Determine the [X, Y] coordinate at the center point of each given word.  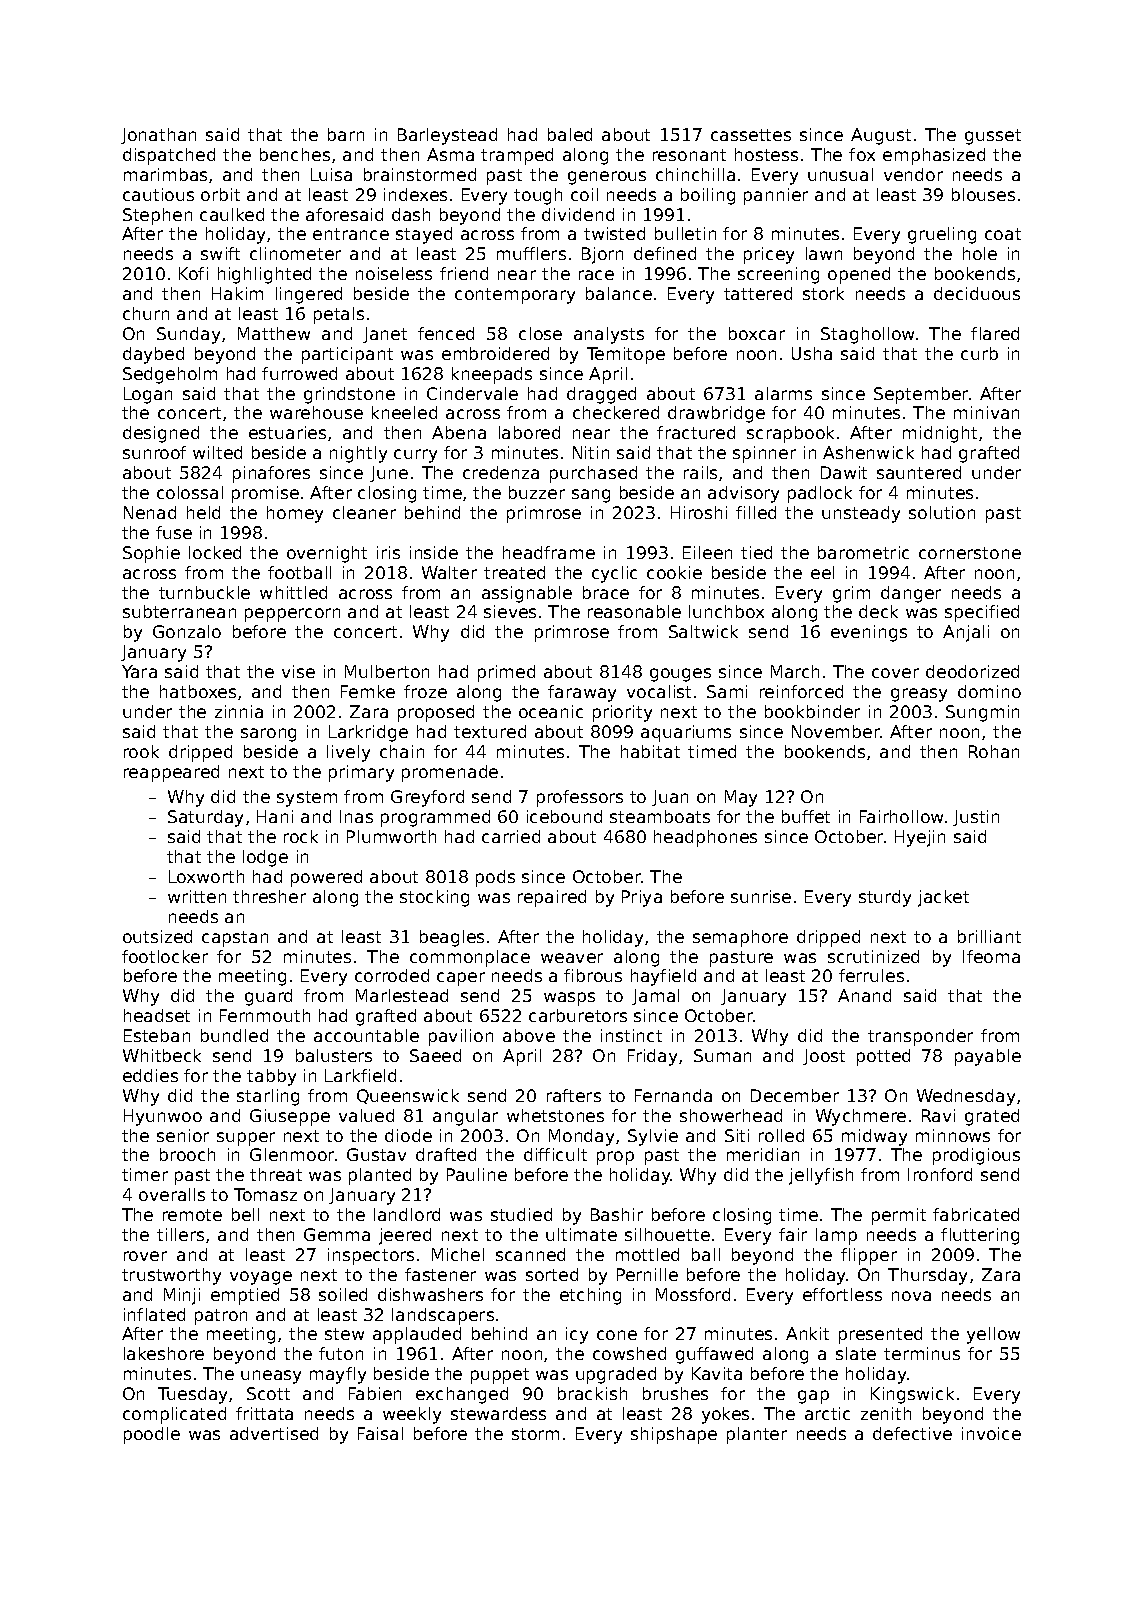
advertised [274, 1433]
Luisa [331, 174]
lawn [824, 253]
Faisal [380, 1433]
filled [756, 512]
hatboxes [198, 691]
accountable [366, 1035]
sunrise [761, 896]
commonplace [470, 958]
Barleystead [447, 136]
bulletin [685, 233]
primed [506, 673]
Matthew [274, 333]
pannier [776, 196]
